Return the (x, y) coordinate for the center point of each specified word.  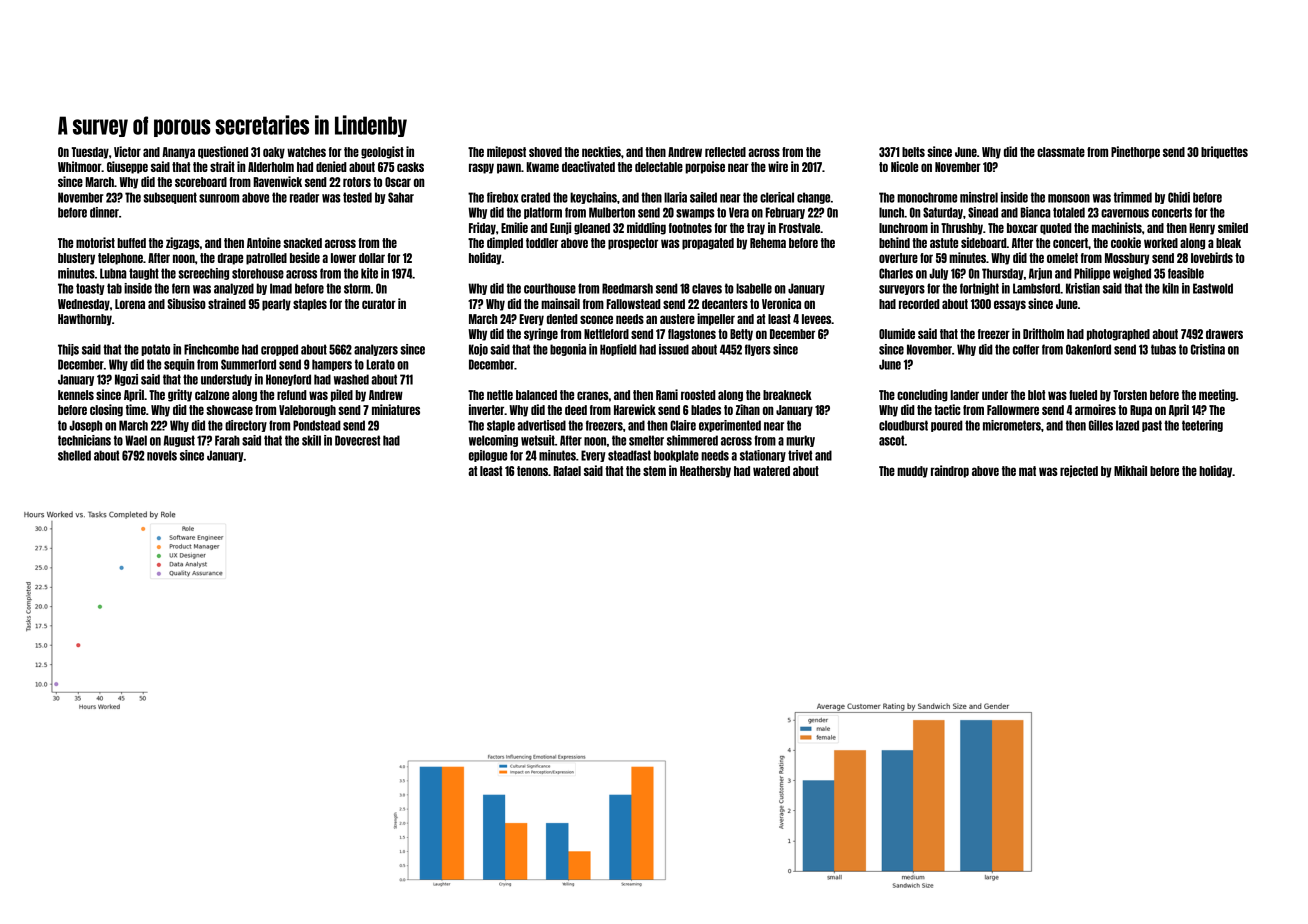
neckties (601, 151)
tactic (947, 409)
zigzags (183, 243)
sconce (596, 319)
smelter (646, 440)
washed (351, 379)
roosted (698, 395)
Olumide (897, 333)
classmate (1061, 152)
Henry (1202, 229)
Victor (127, 151)
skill (311, 440)
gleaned (592, 229)
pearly (276, 305)
